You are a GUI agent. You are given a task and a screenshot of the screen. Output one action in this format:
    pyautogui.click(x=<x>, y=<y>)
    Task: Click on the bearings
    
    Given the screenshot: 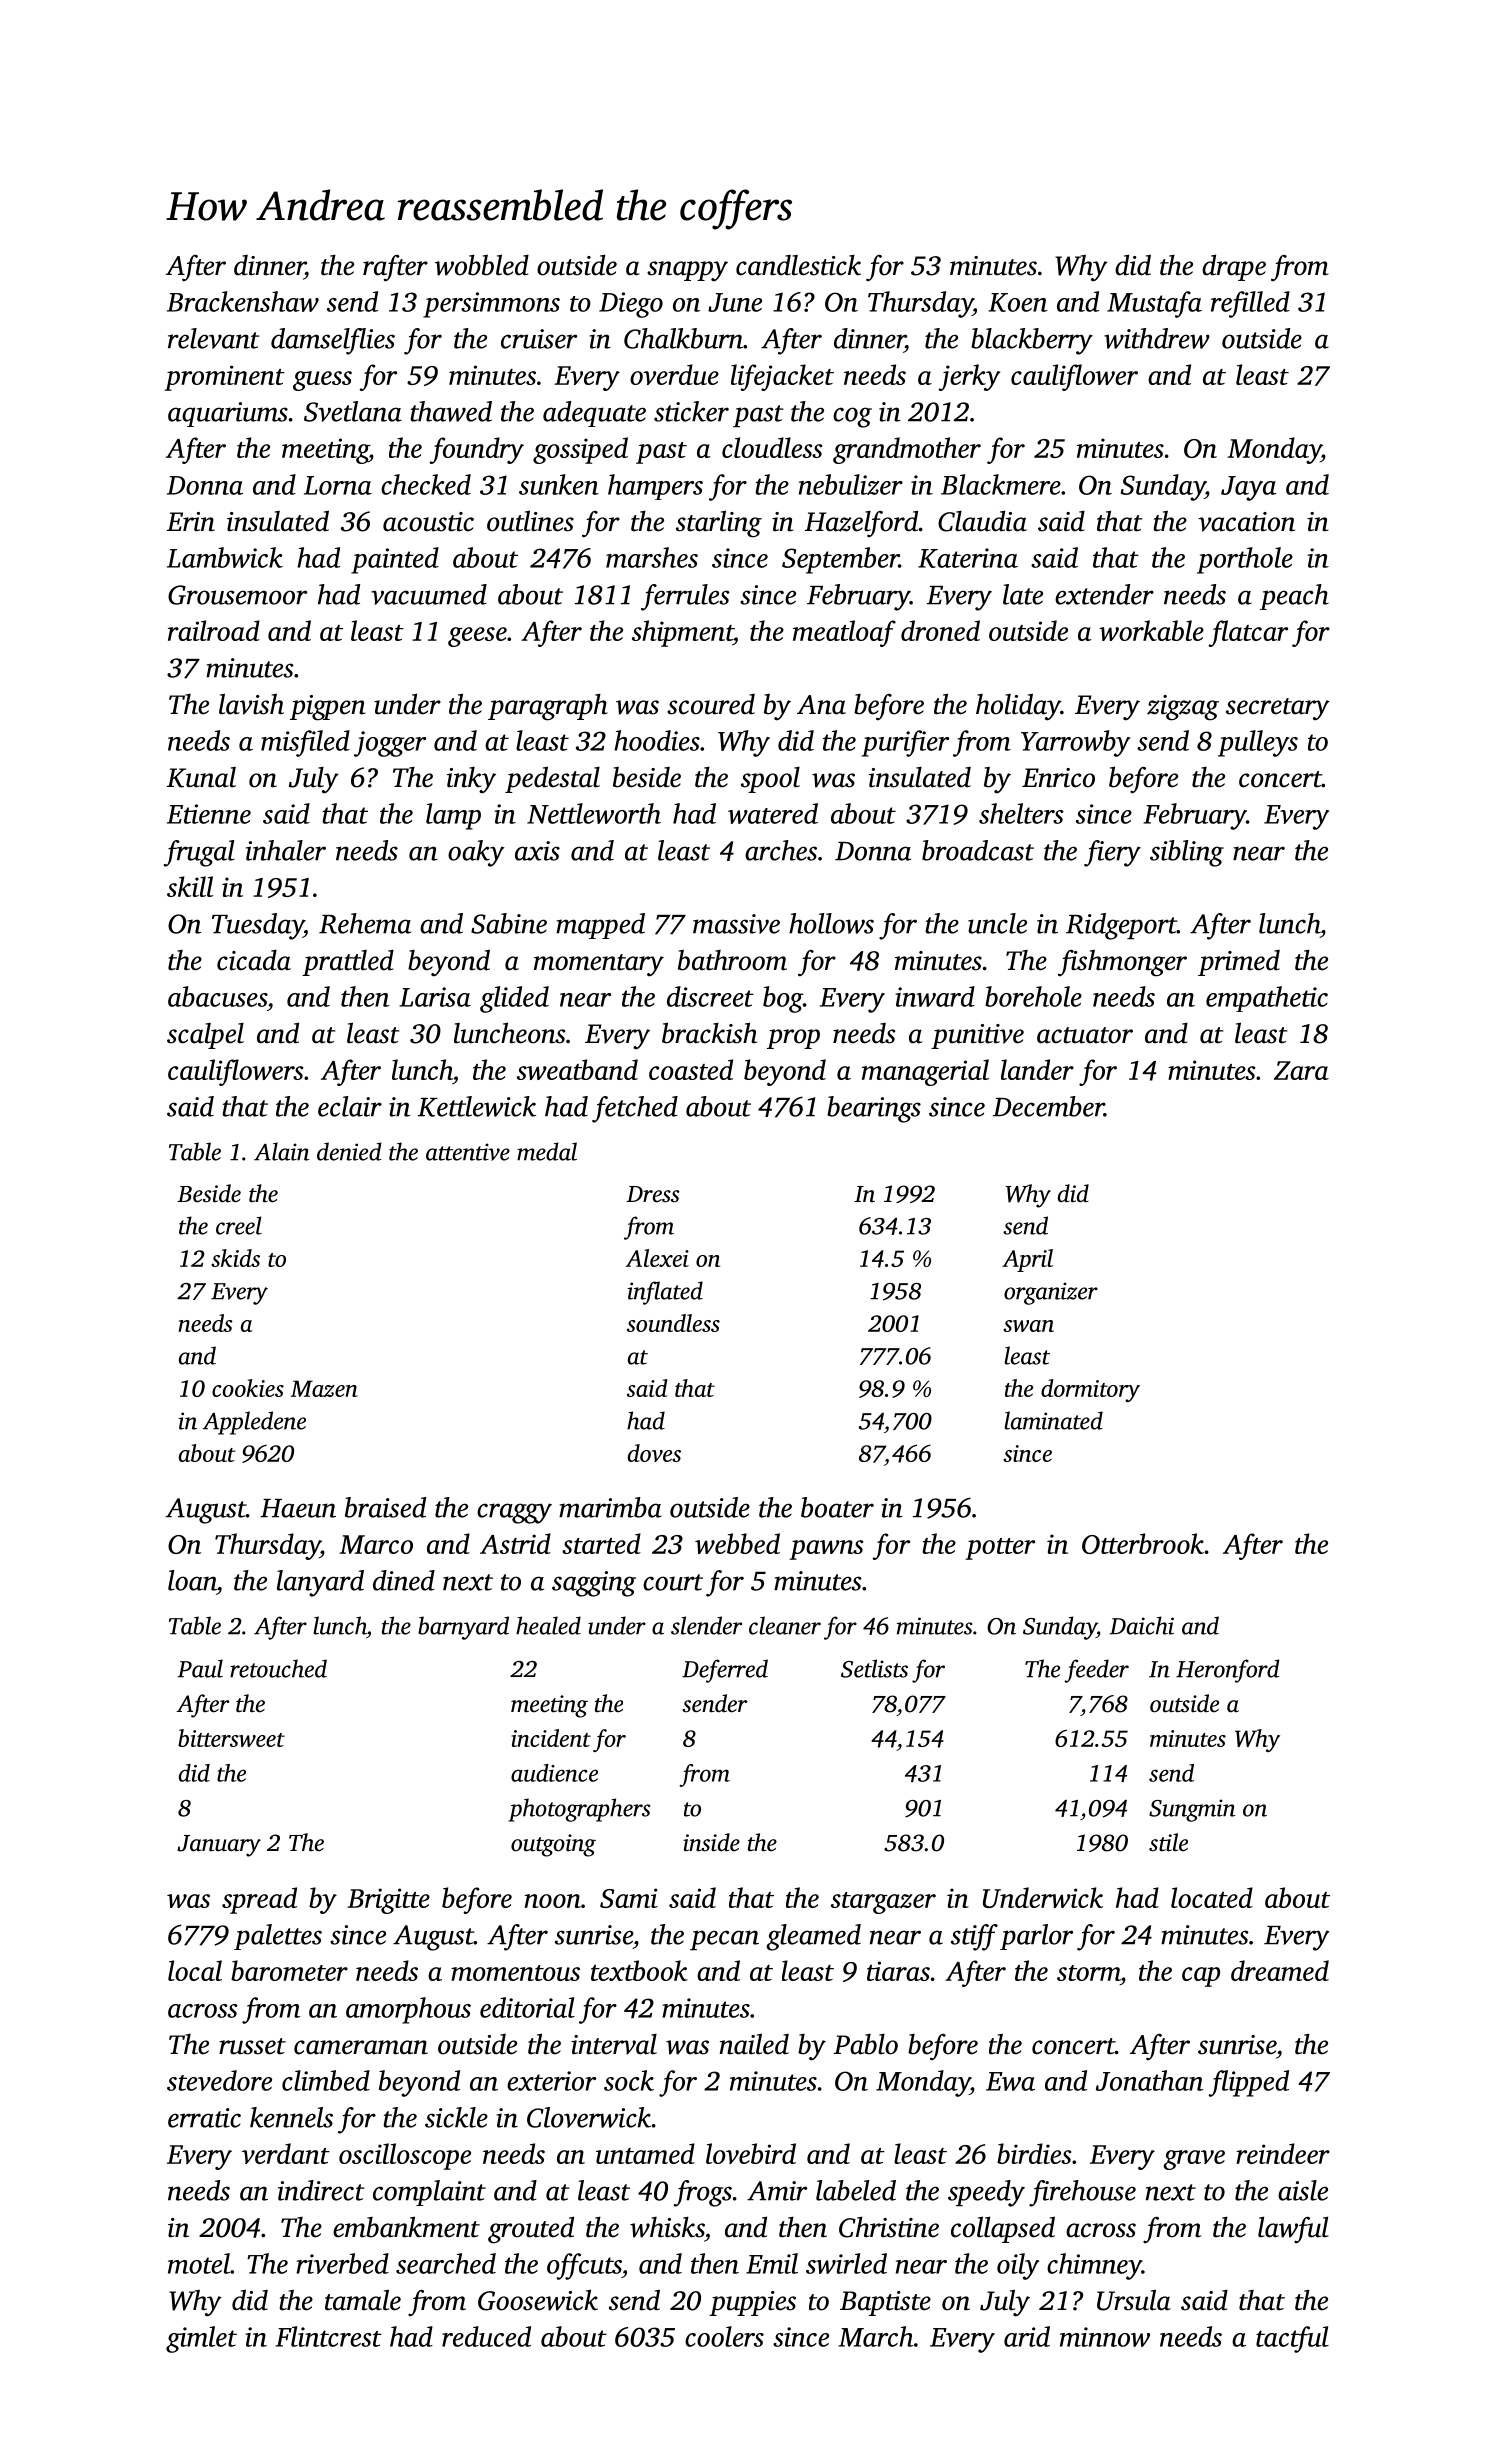 What is the action you would take?
    pyautogui.click(x=874, y=1109)
